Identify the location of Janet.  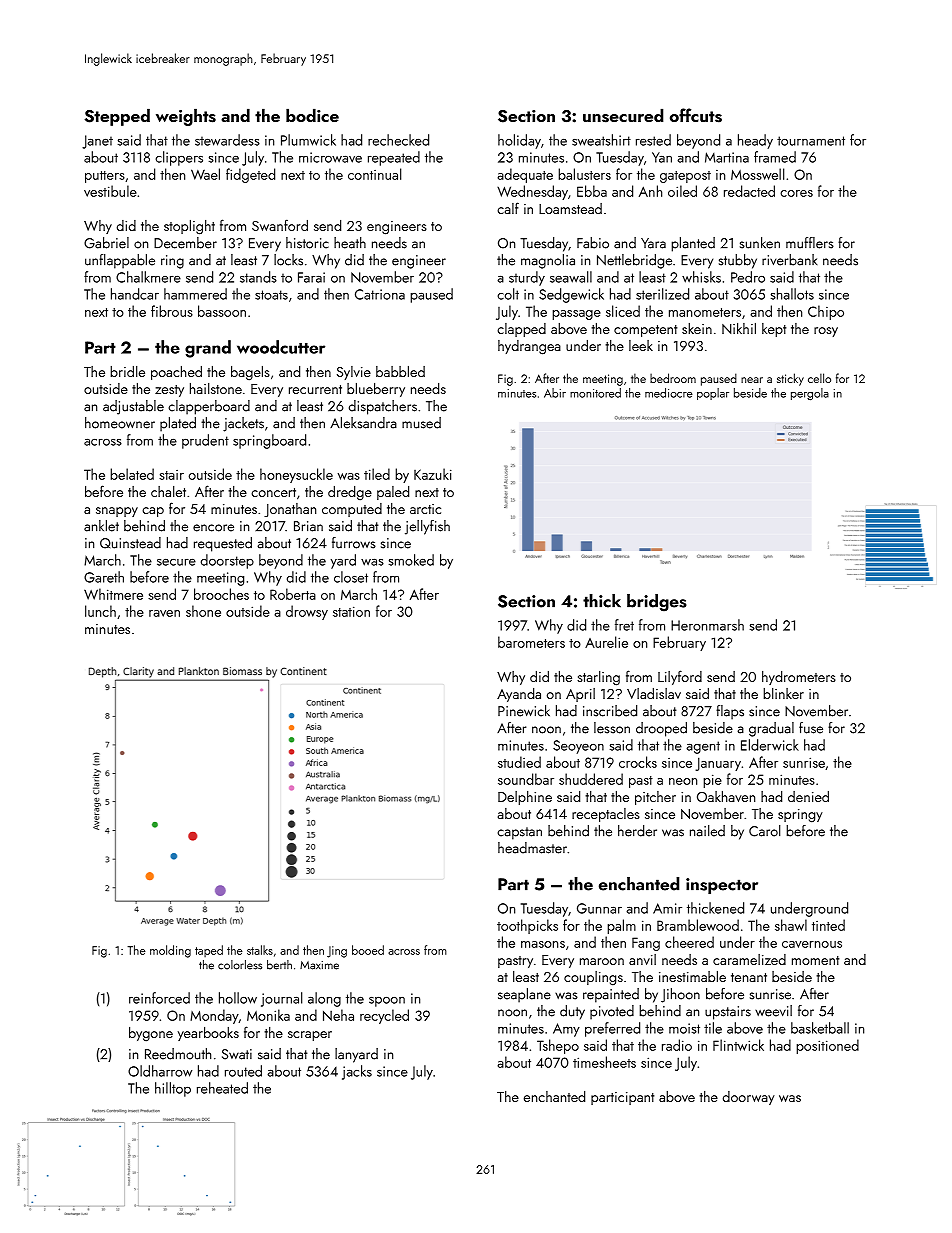
(97, 142).
